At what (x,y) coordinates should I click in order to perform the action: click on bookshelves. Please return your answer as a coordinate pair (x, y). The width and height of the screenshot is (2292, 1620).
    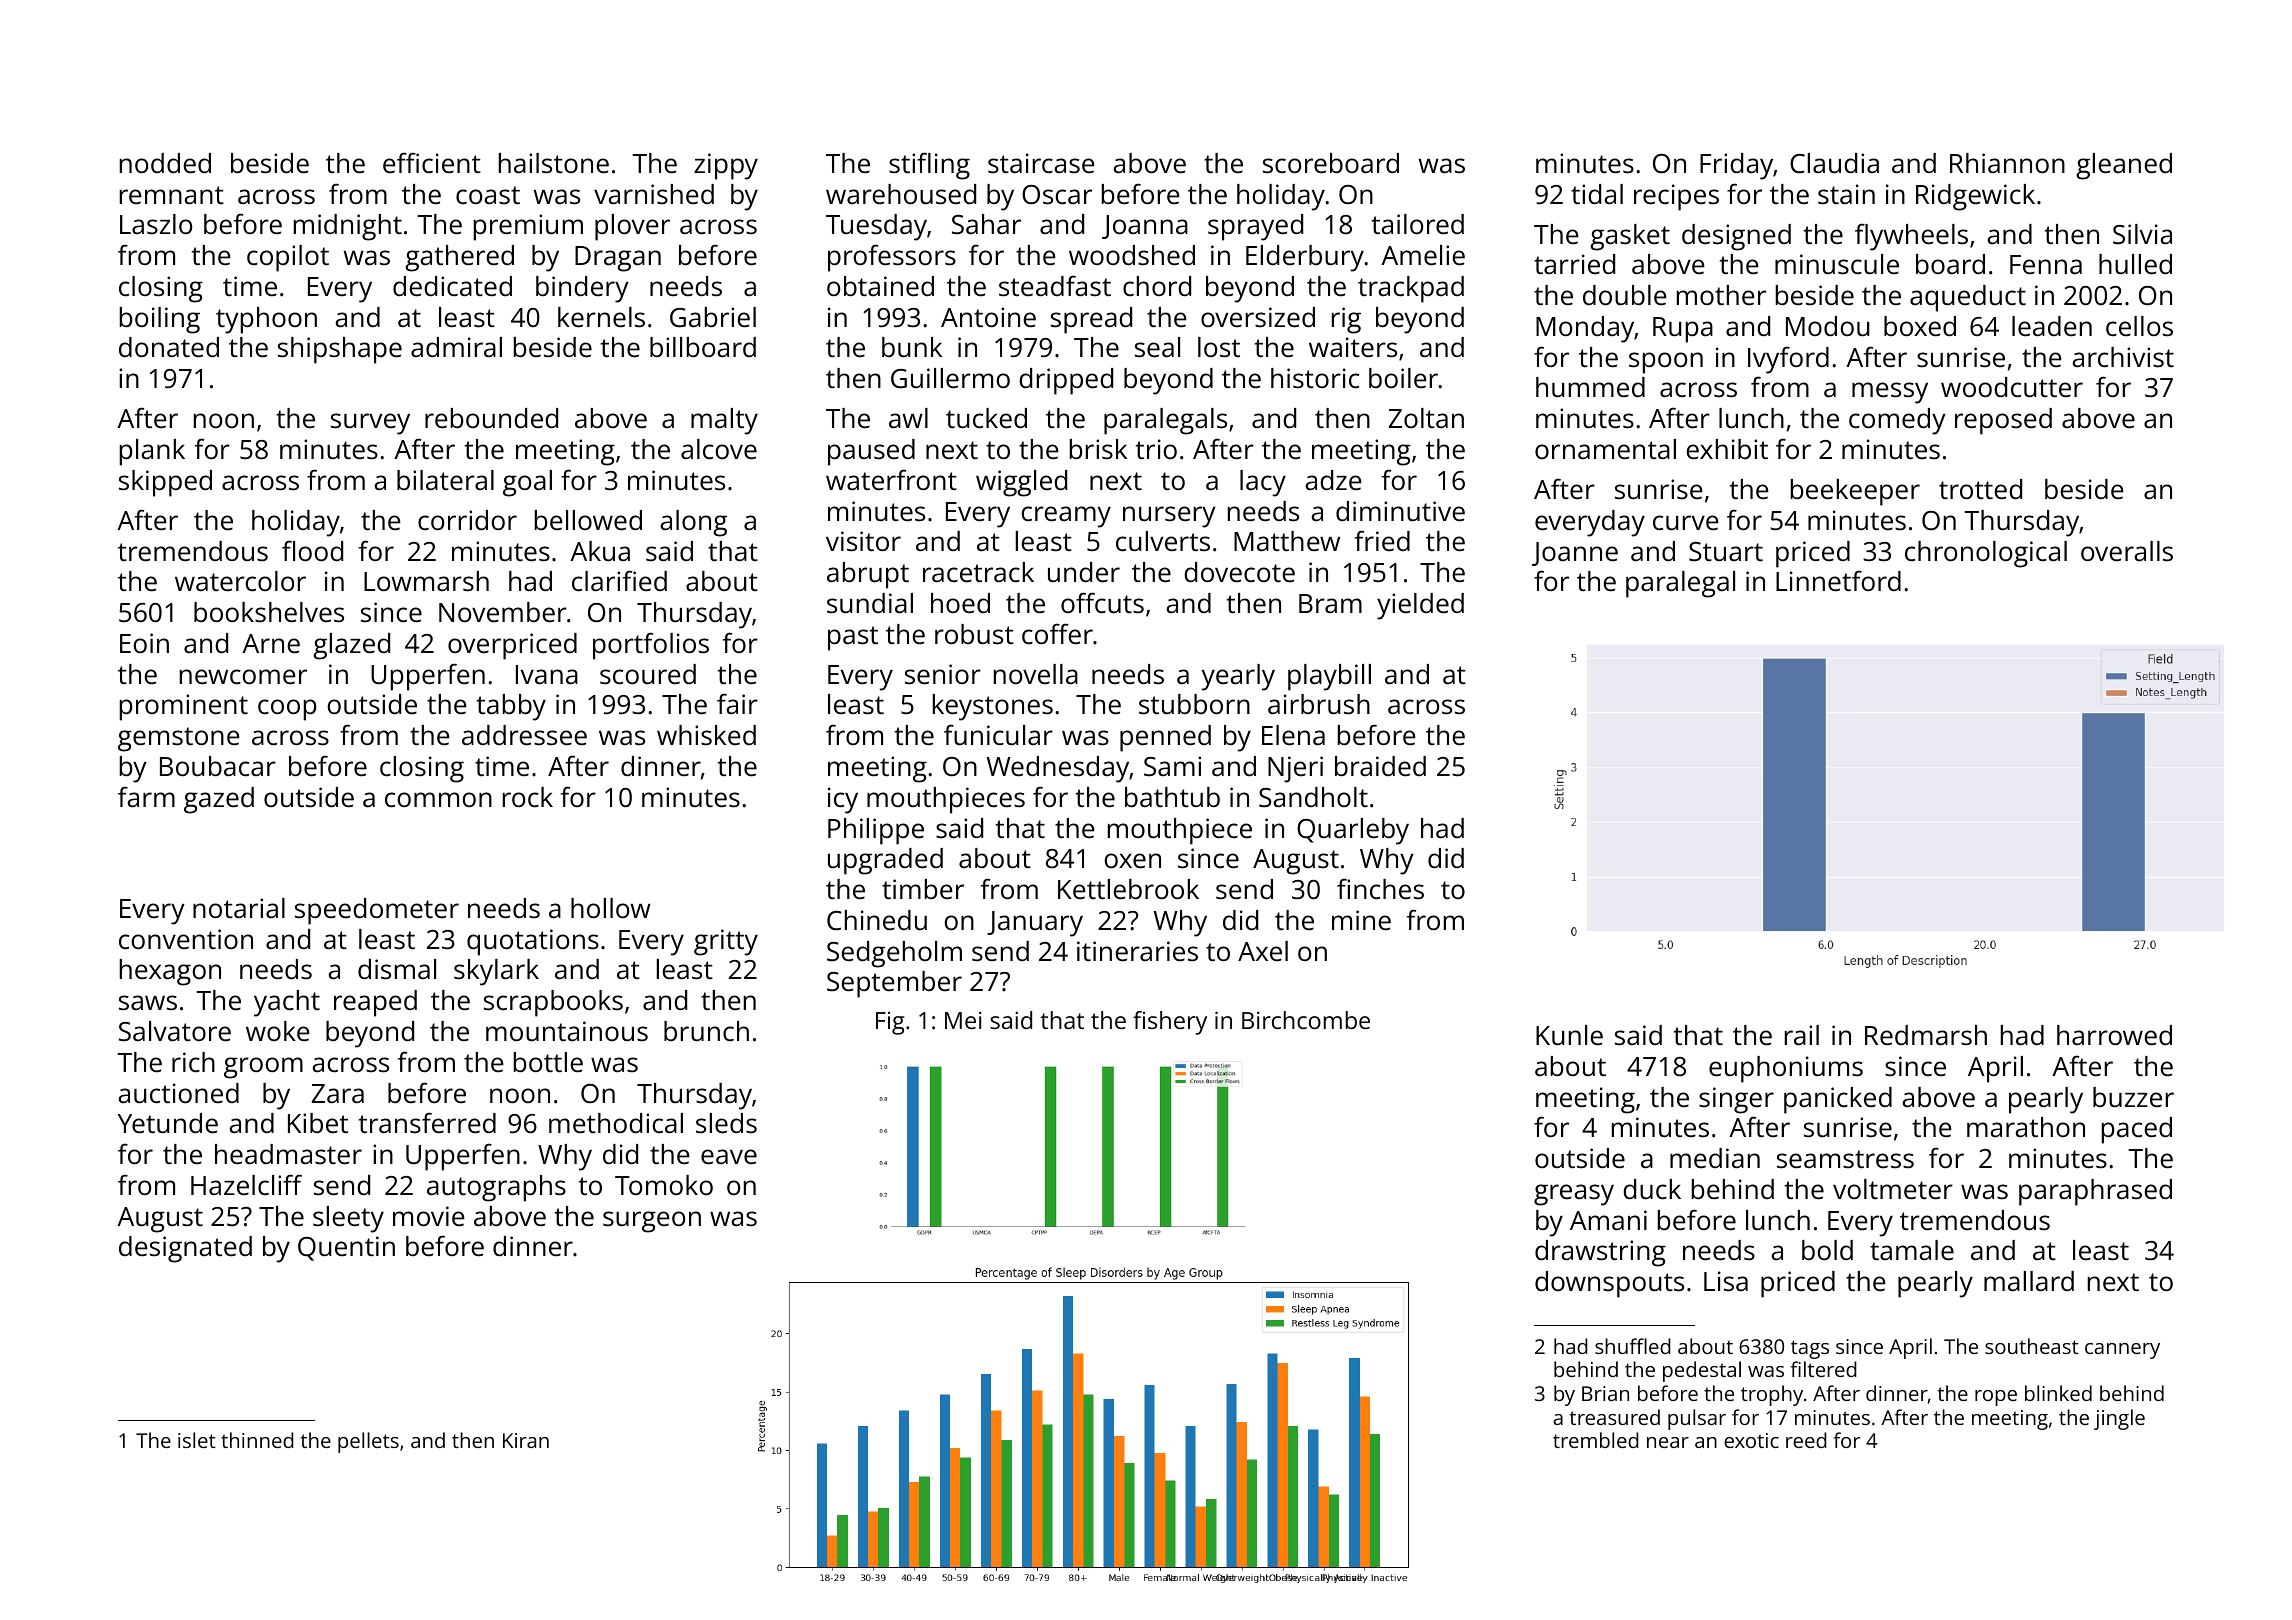
    Looking at the image, I should click on (269, 612).
